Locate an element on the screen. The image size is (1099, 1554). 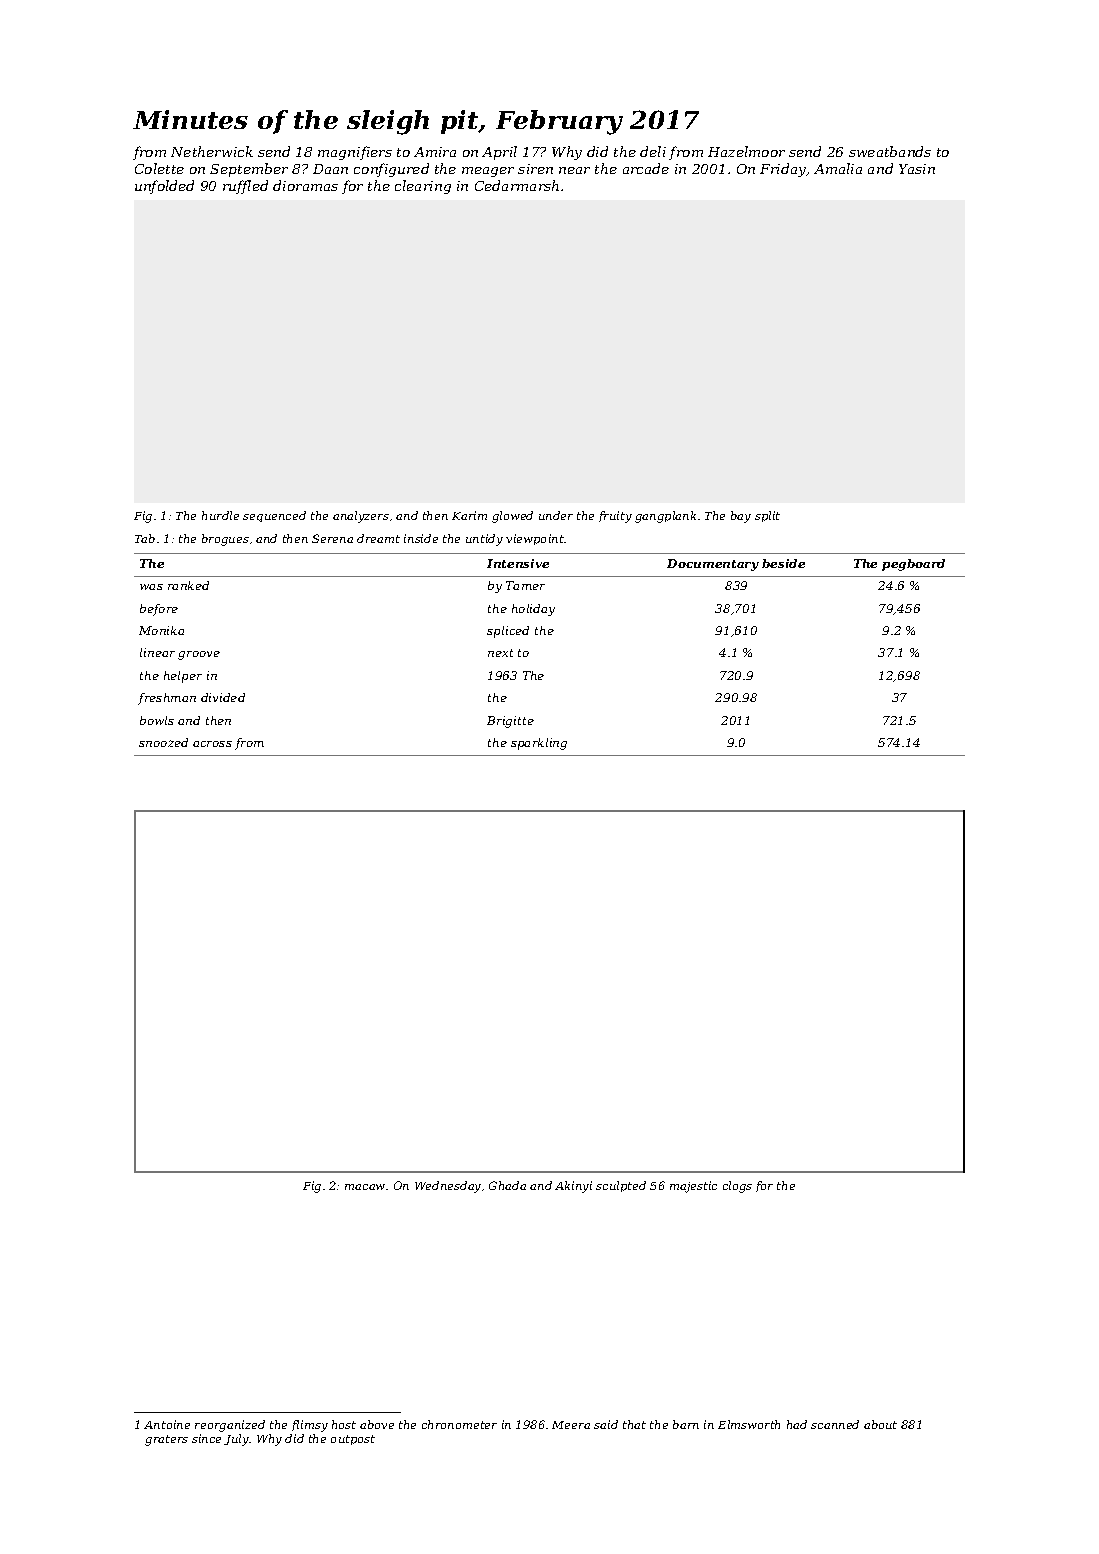
Amira is located at coordinates (435, 152).
